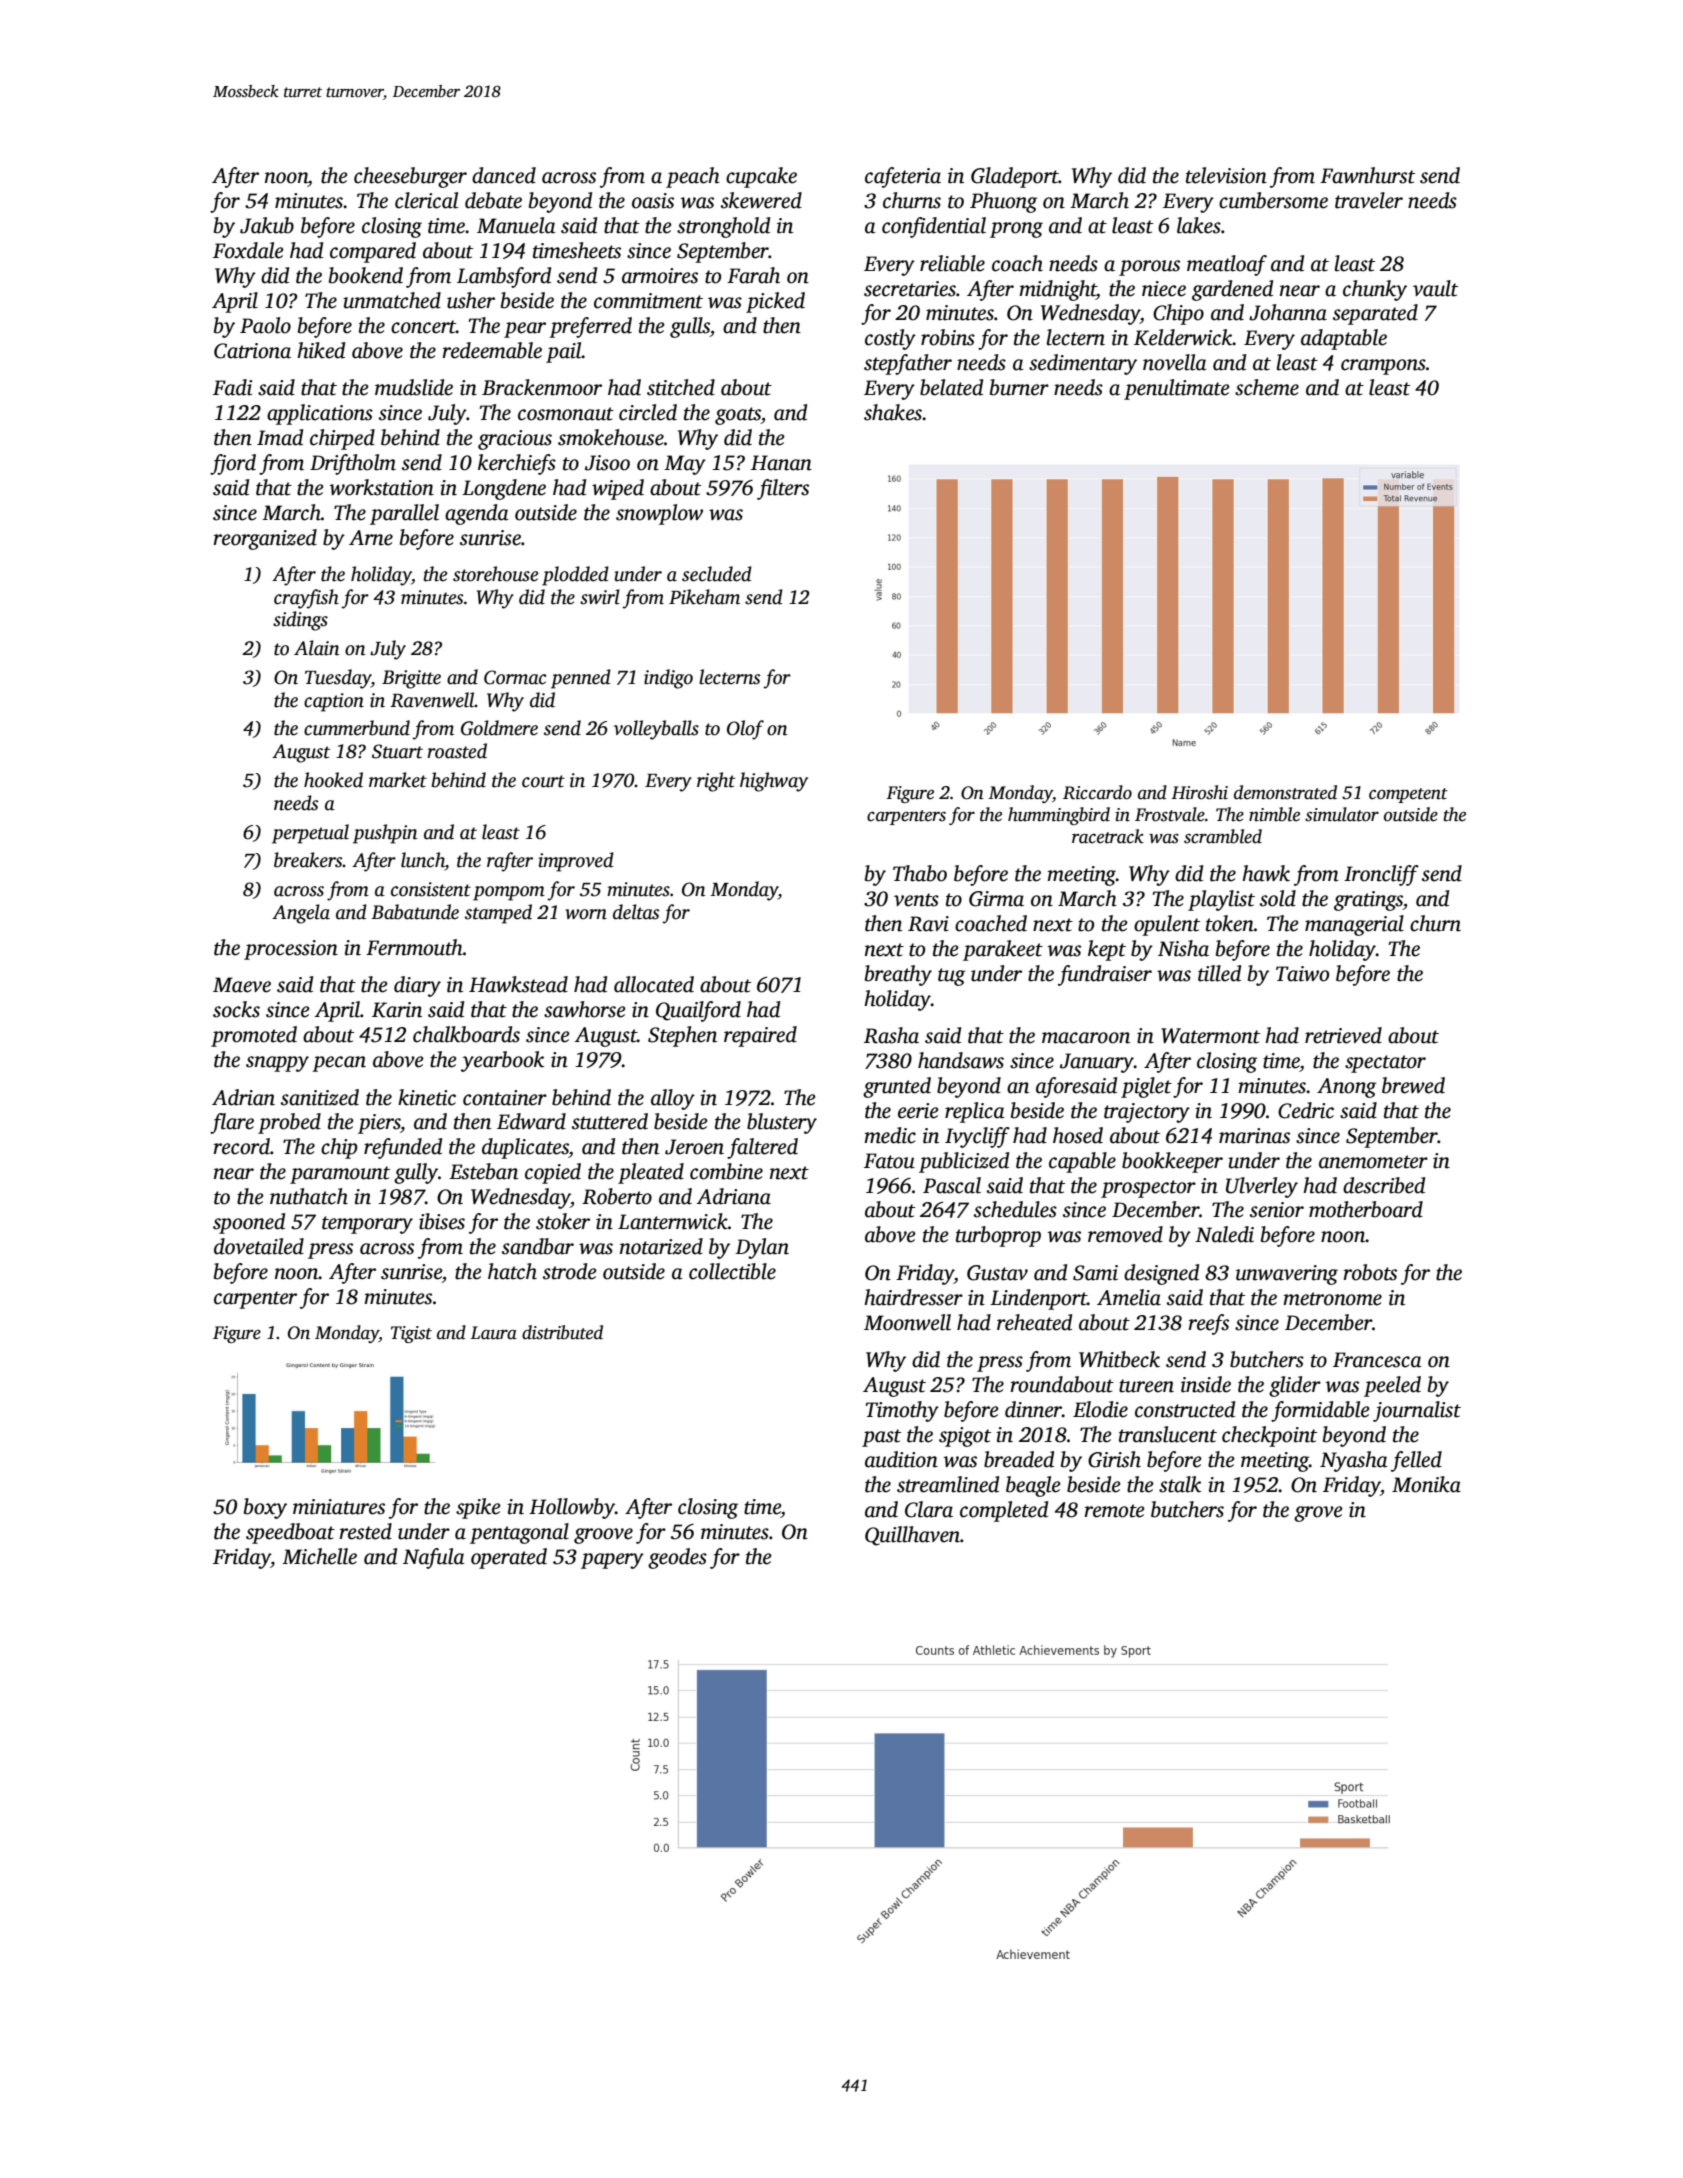 The width and height of the screenshot is (1683, 2178). I want to click on dovetailed, so click(259, 1246).
